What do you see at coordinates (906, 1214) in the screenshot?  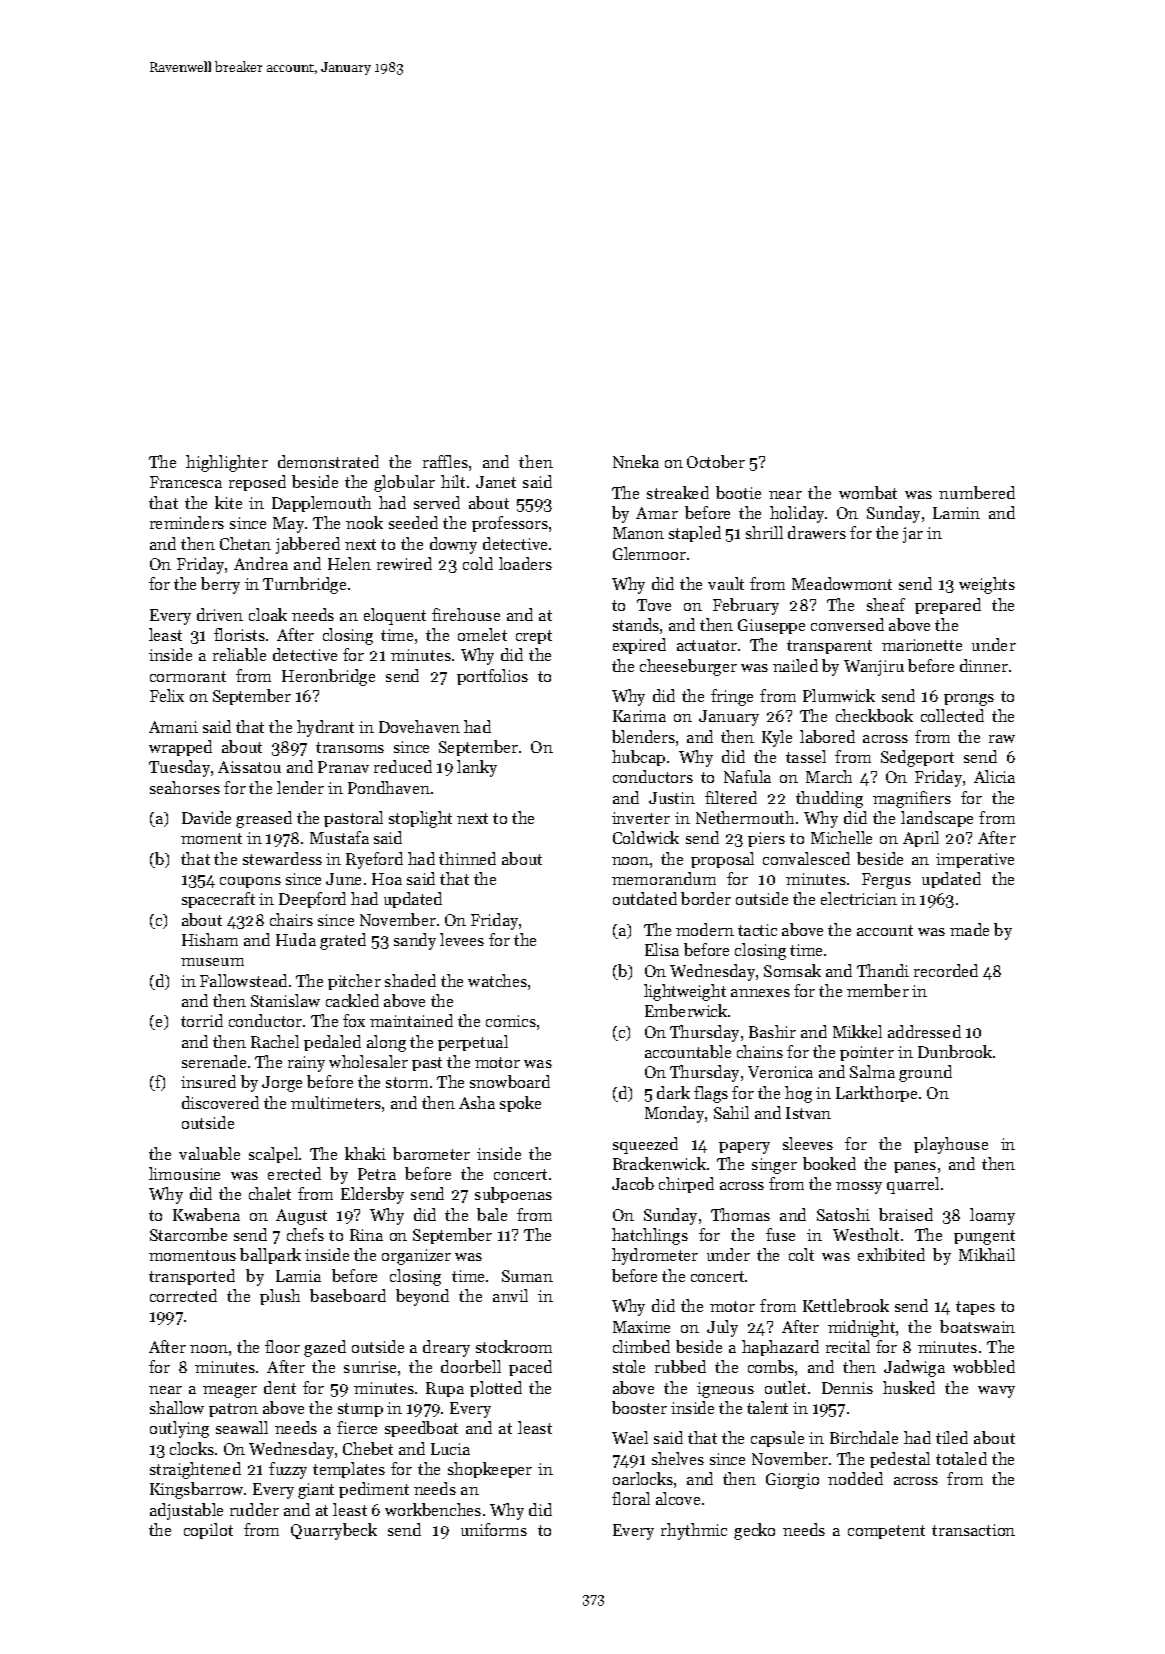 I see `braised` at bounding box center [906, 1214].
